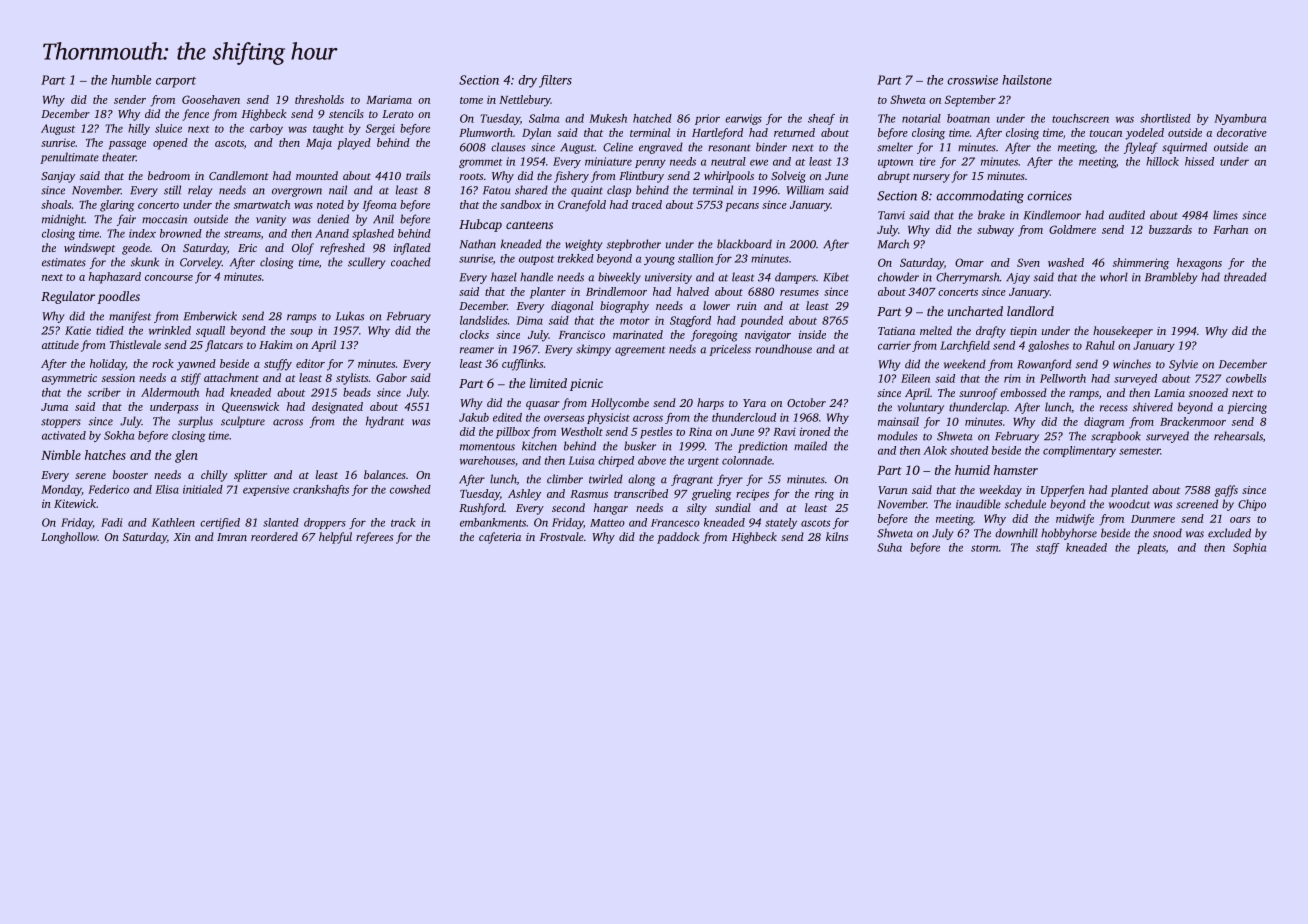 The width and height of the screenshot is (1308, 924). I want to click on Xin, so click(182, 537).
